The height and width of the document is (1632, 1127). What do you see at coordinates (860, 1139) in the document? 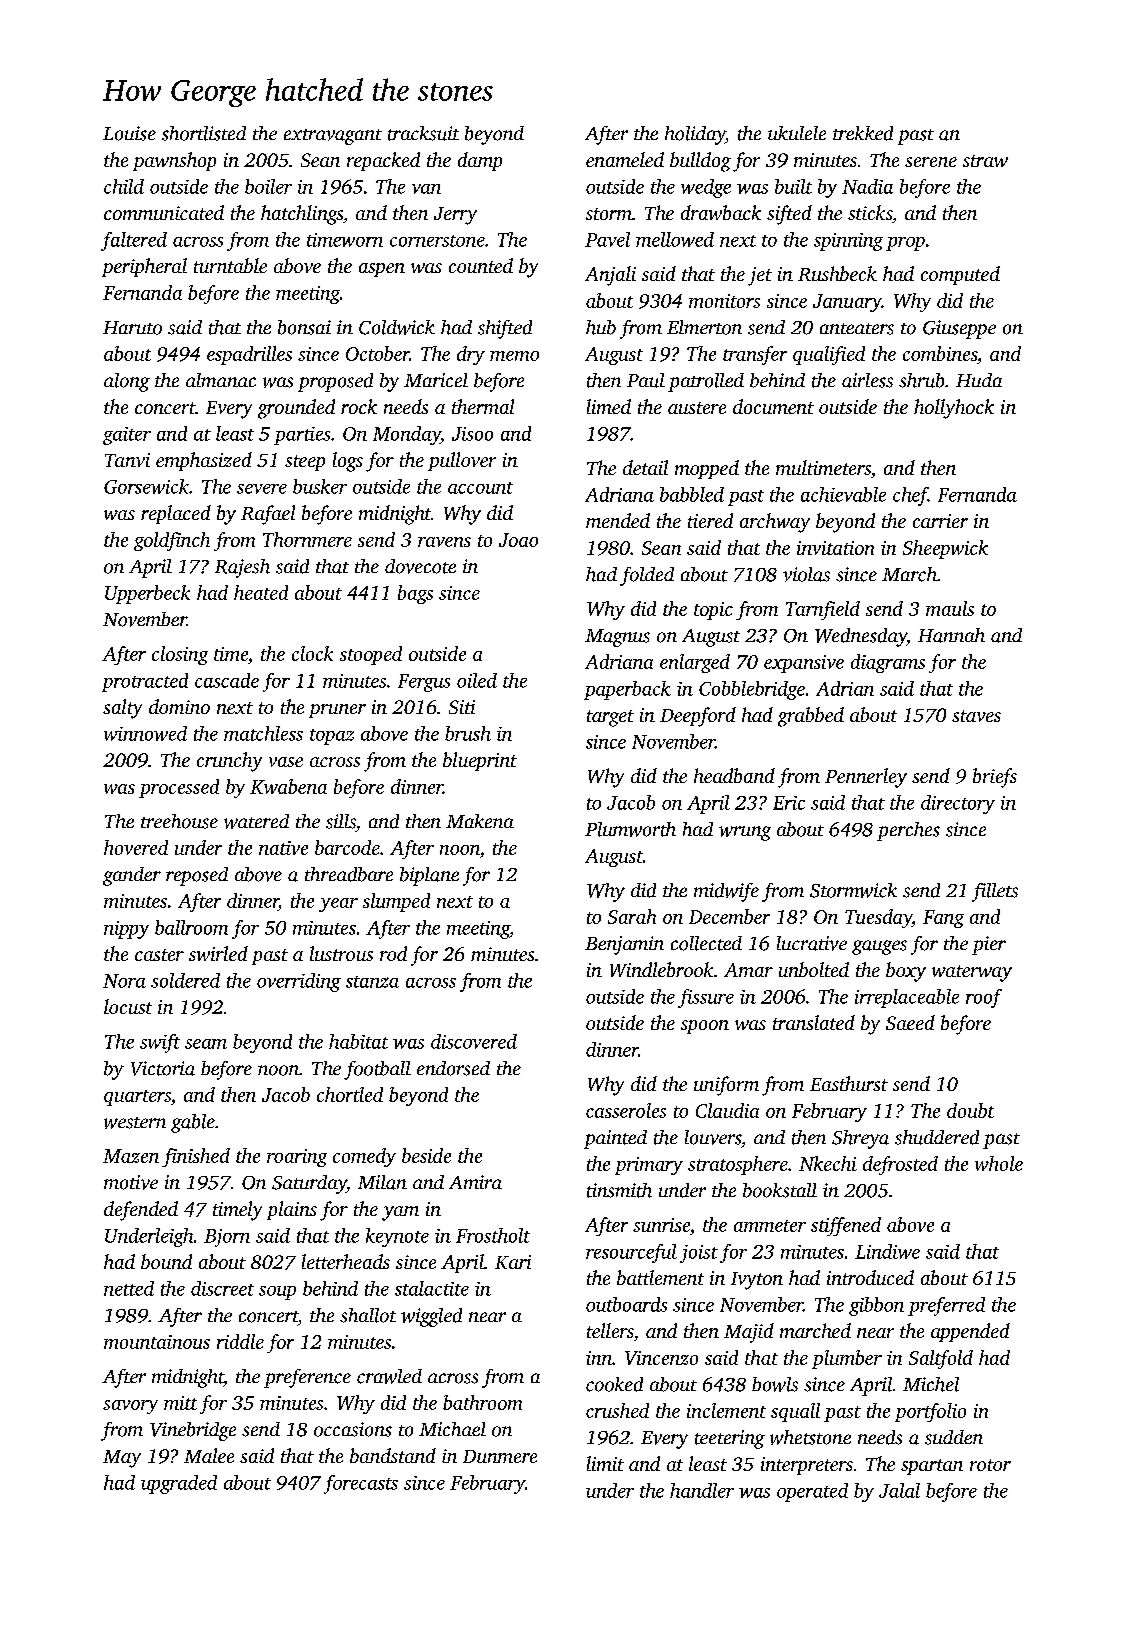
I see `Shreya` at bounding box center [860, 1139].
